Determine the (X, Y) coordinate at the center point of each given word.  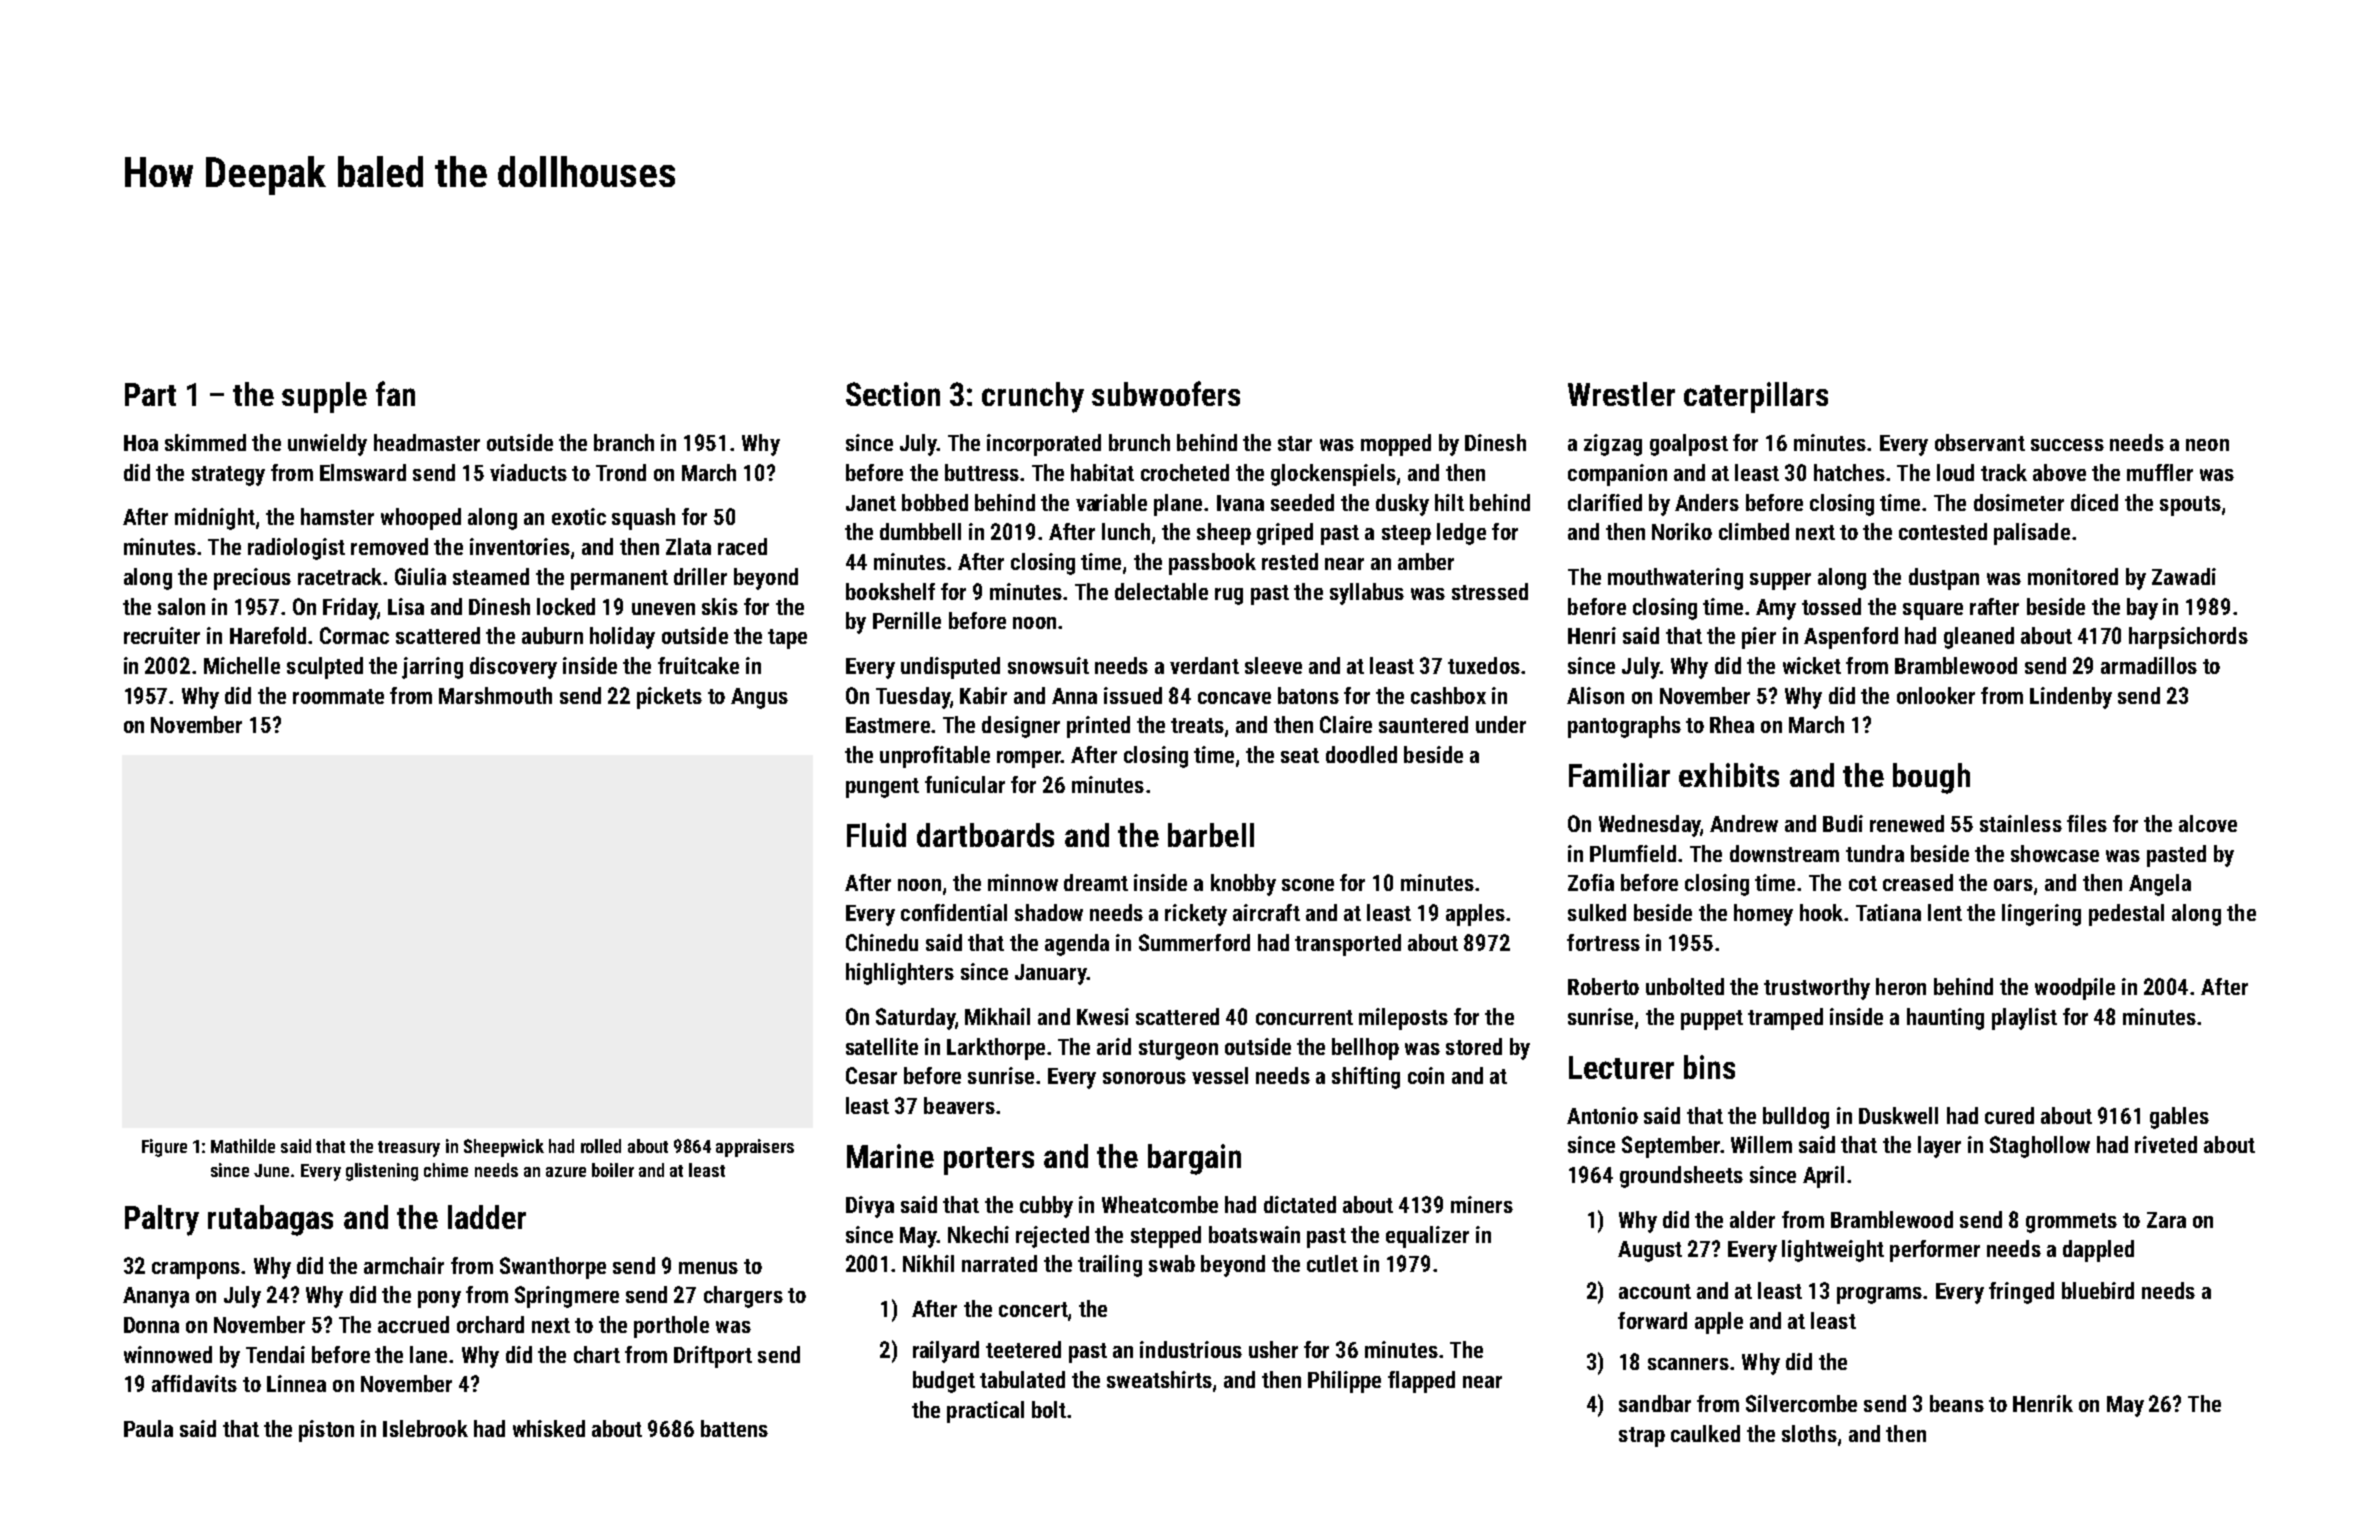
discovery (513, 668)
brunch (1139, 442)
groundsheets (1681, 1177)
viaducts (528, 472)
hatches (1849, 472)
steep (1406, 535)
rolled (601, 1146)
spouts (2190, 506)
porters (989, 1161)
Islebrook (425, 1428)
